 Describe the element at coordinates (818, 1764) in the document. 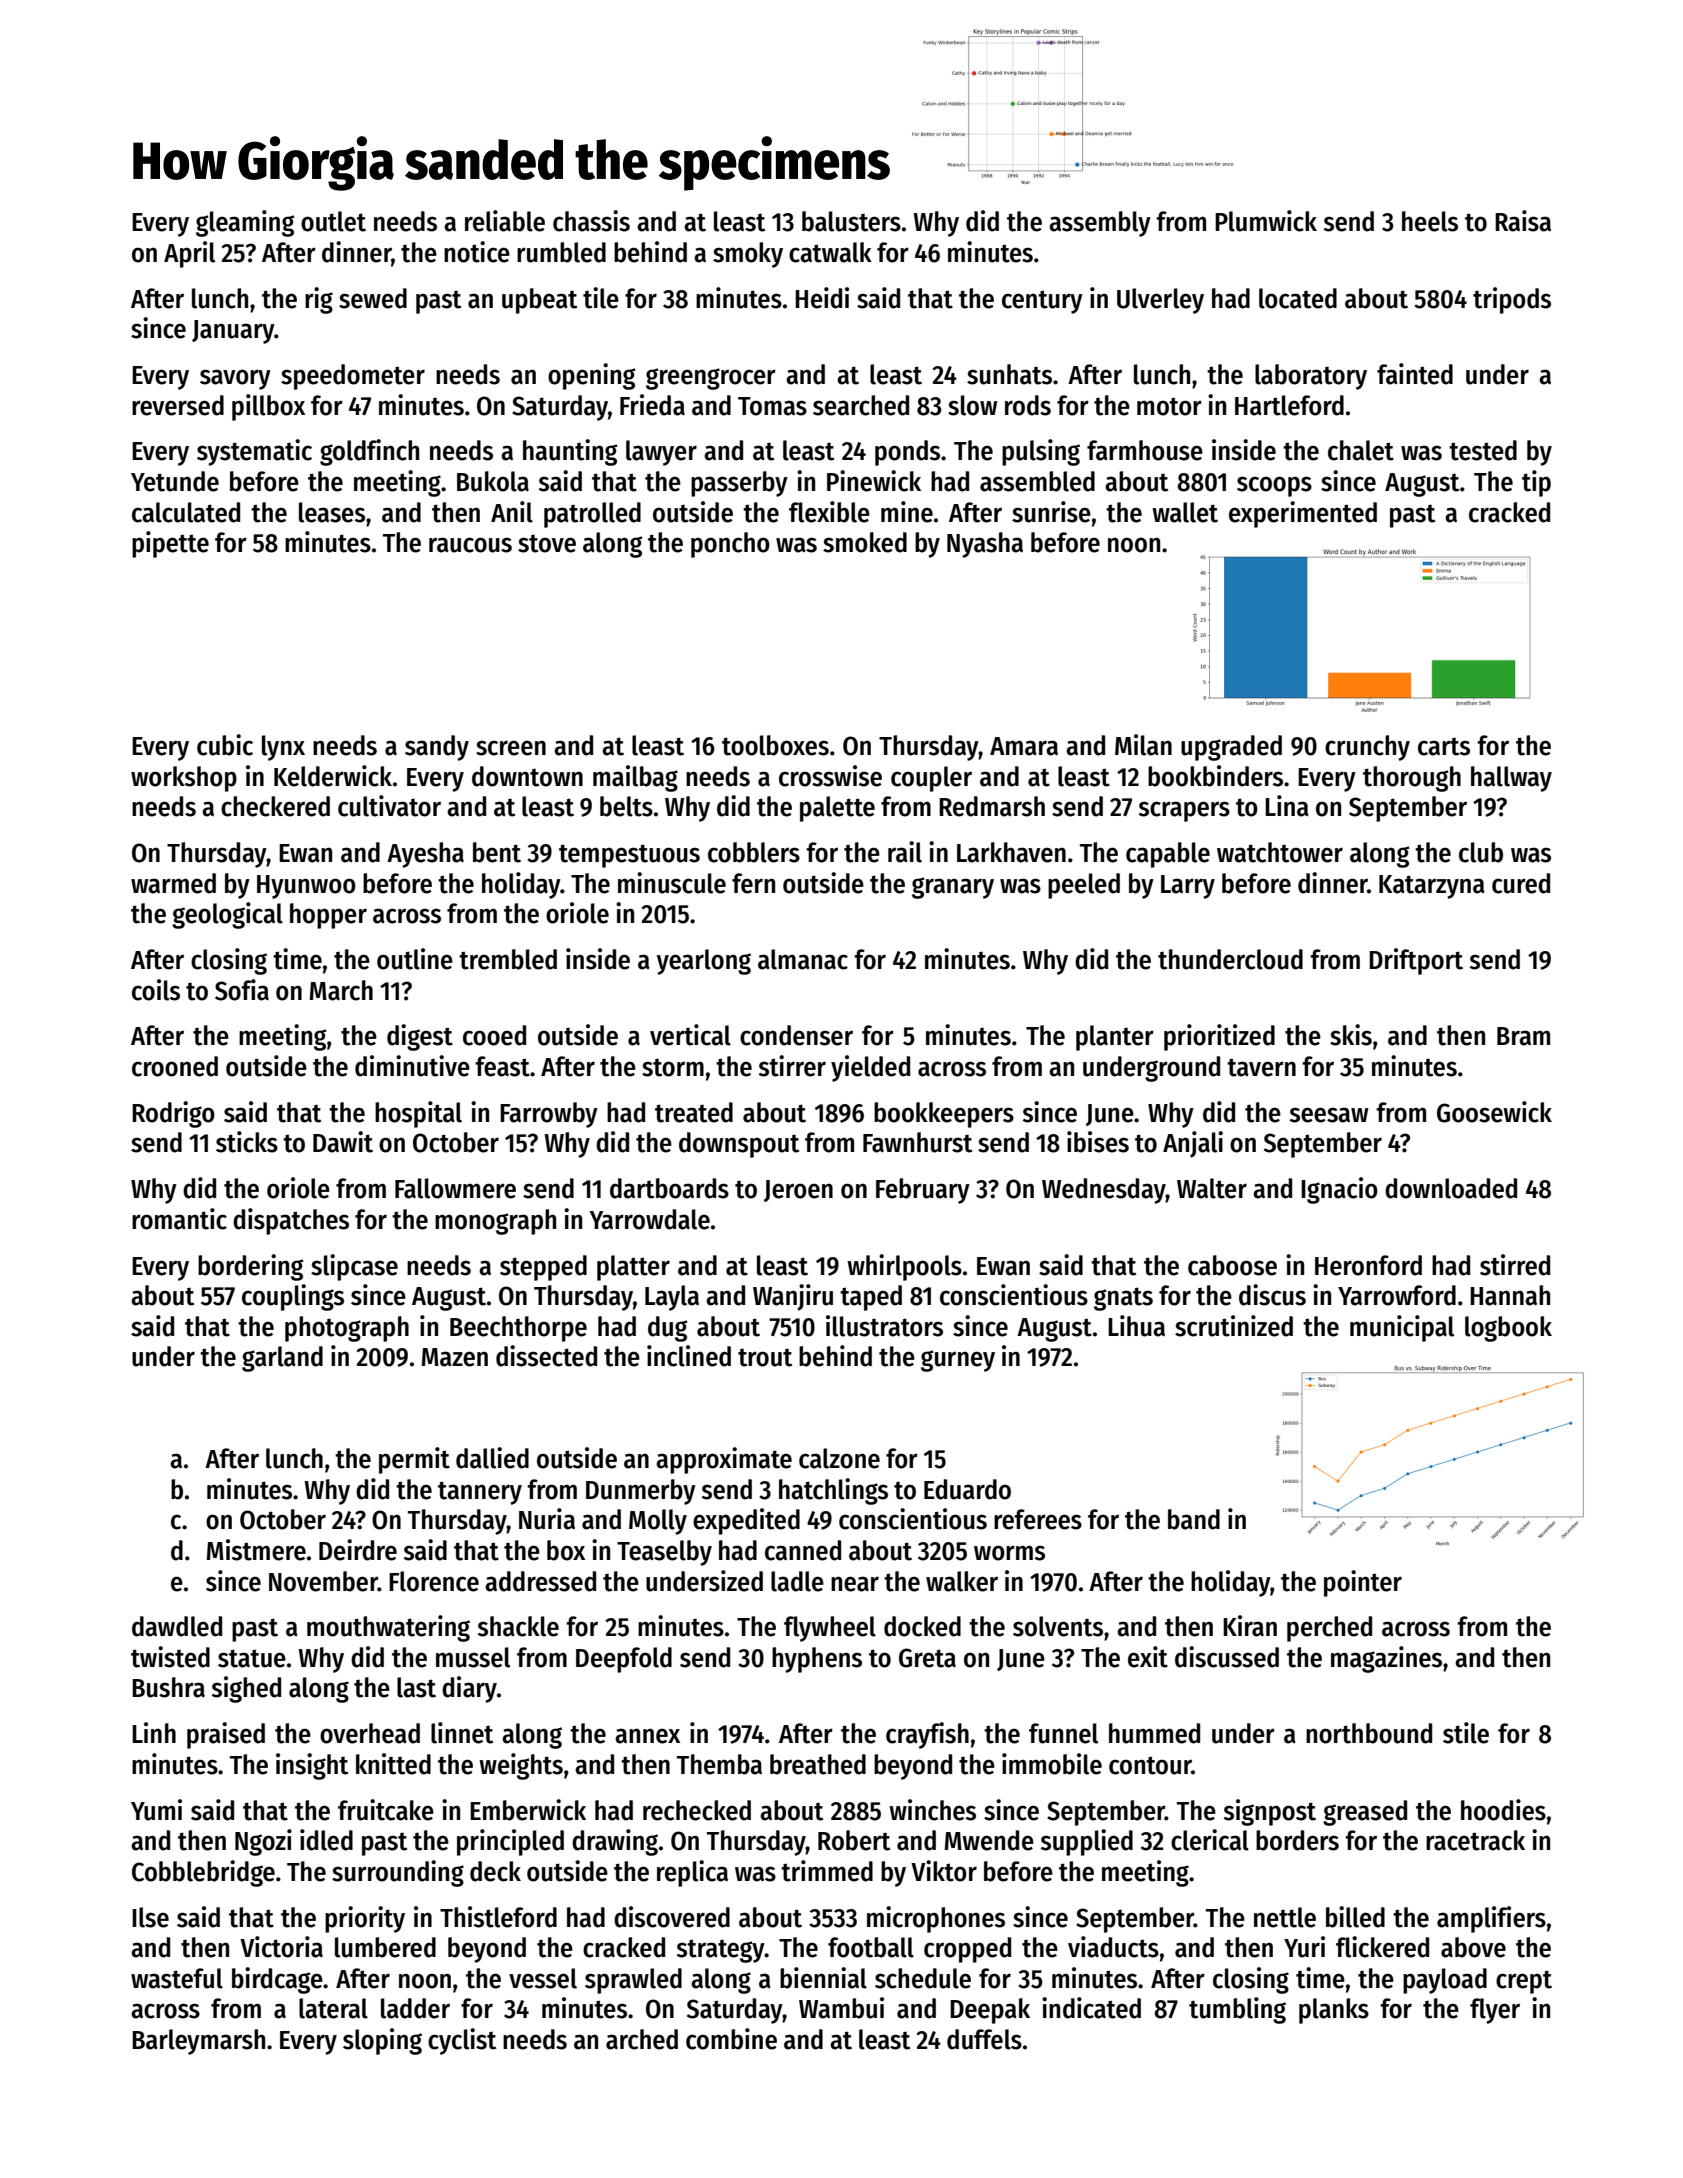

I see `breathed` at that location.
